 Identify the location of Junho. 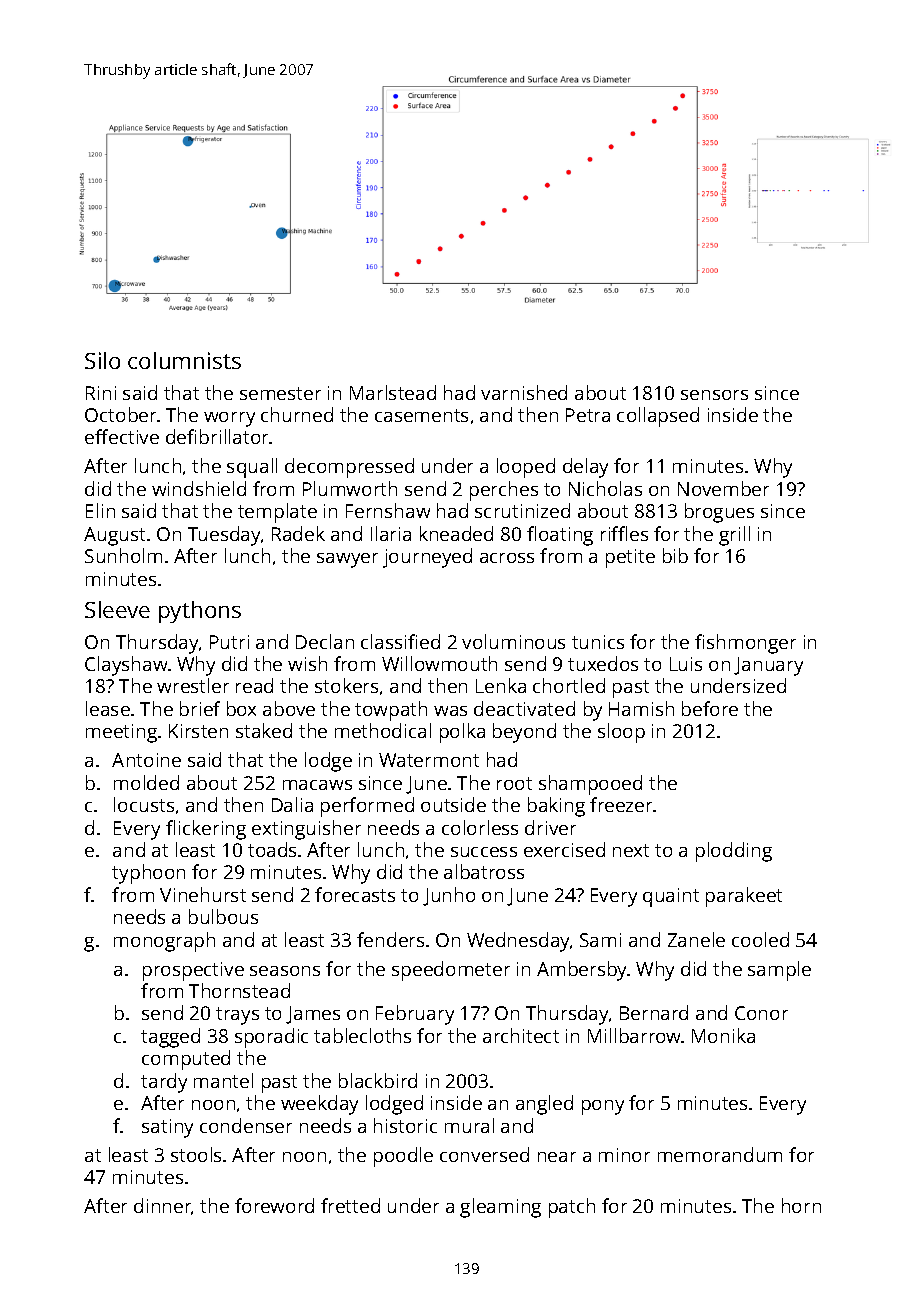
(449, 896).
